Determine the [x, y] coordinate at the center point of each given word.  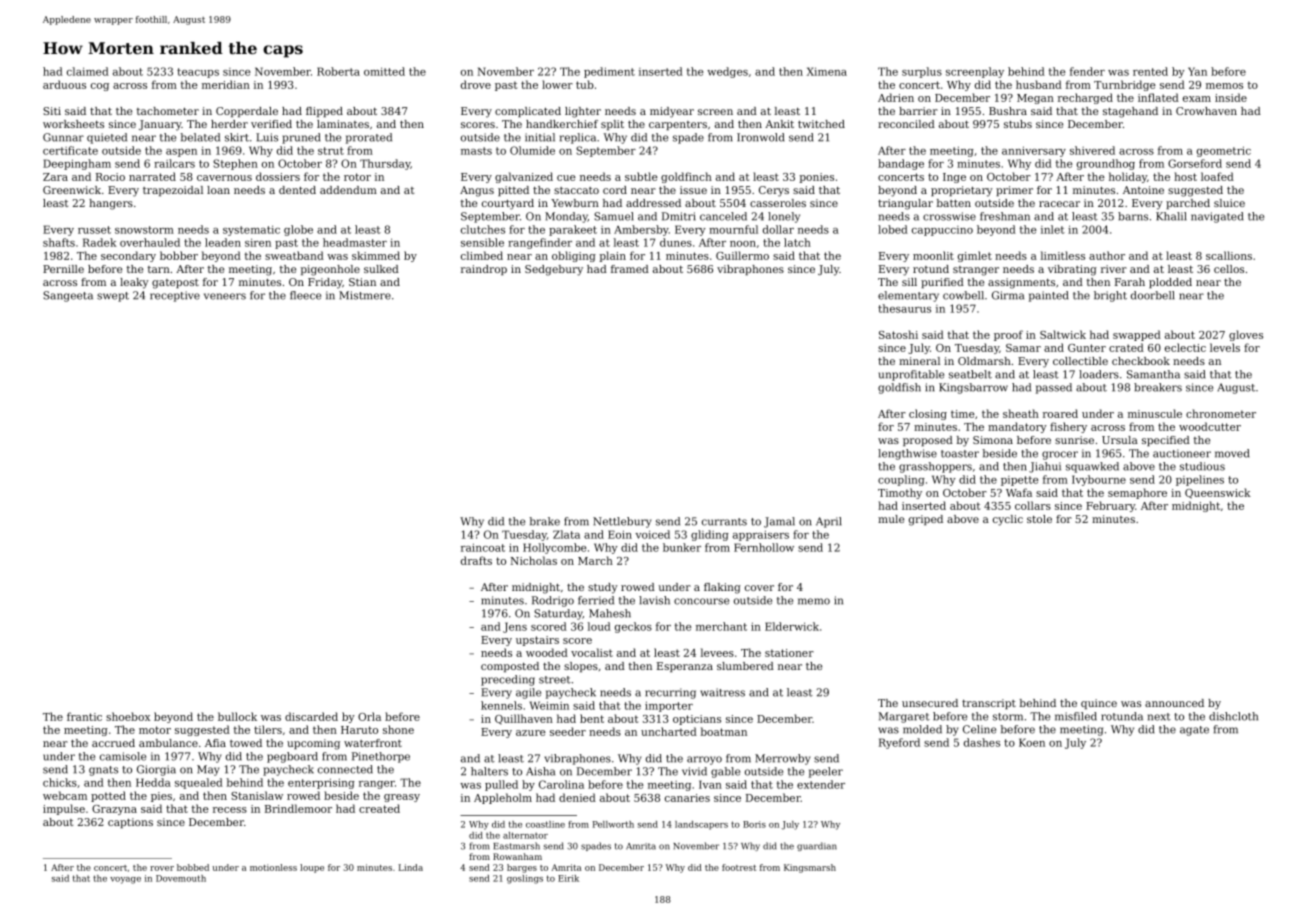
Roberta [338, 71]
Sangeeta [68, 296]
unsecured [930, 703]
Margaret [904, 717]
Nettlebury [622, 522]
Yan [1197, 71]
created [379, 808]
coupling [901, 480]
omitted [384, 71]
